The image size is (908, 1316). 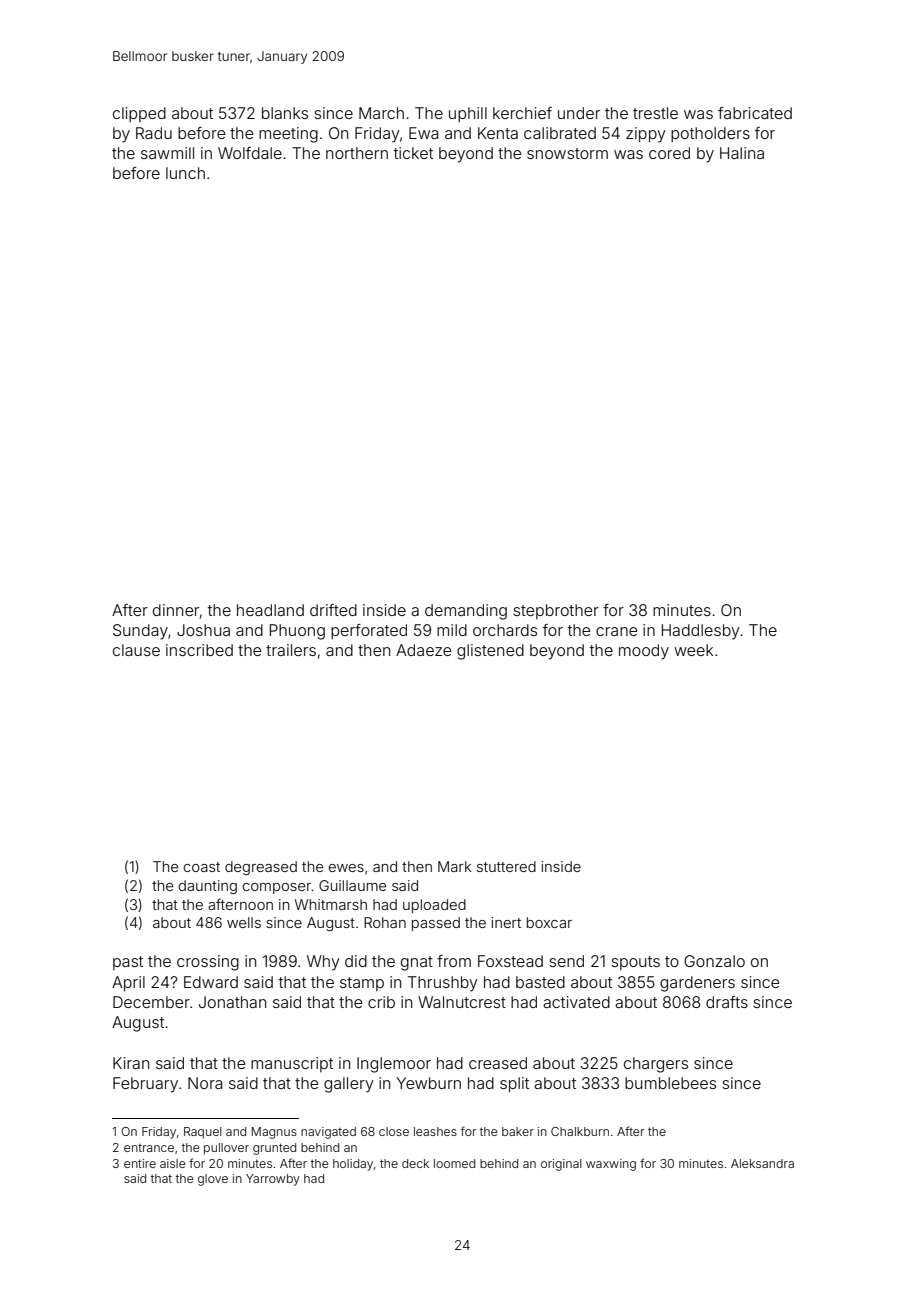 What do you see at coordinates (616, 631) in the page?
I see `crane` at bounding box center [616, 631].
